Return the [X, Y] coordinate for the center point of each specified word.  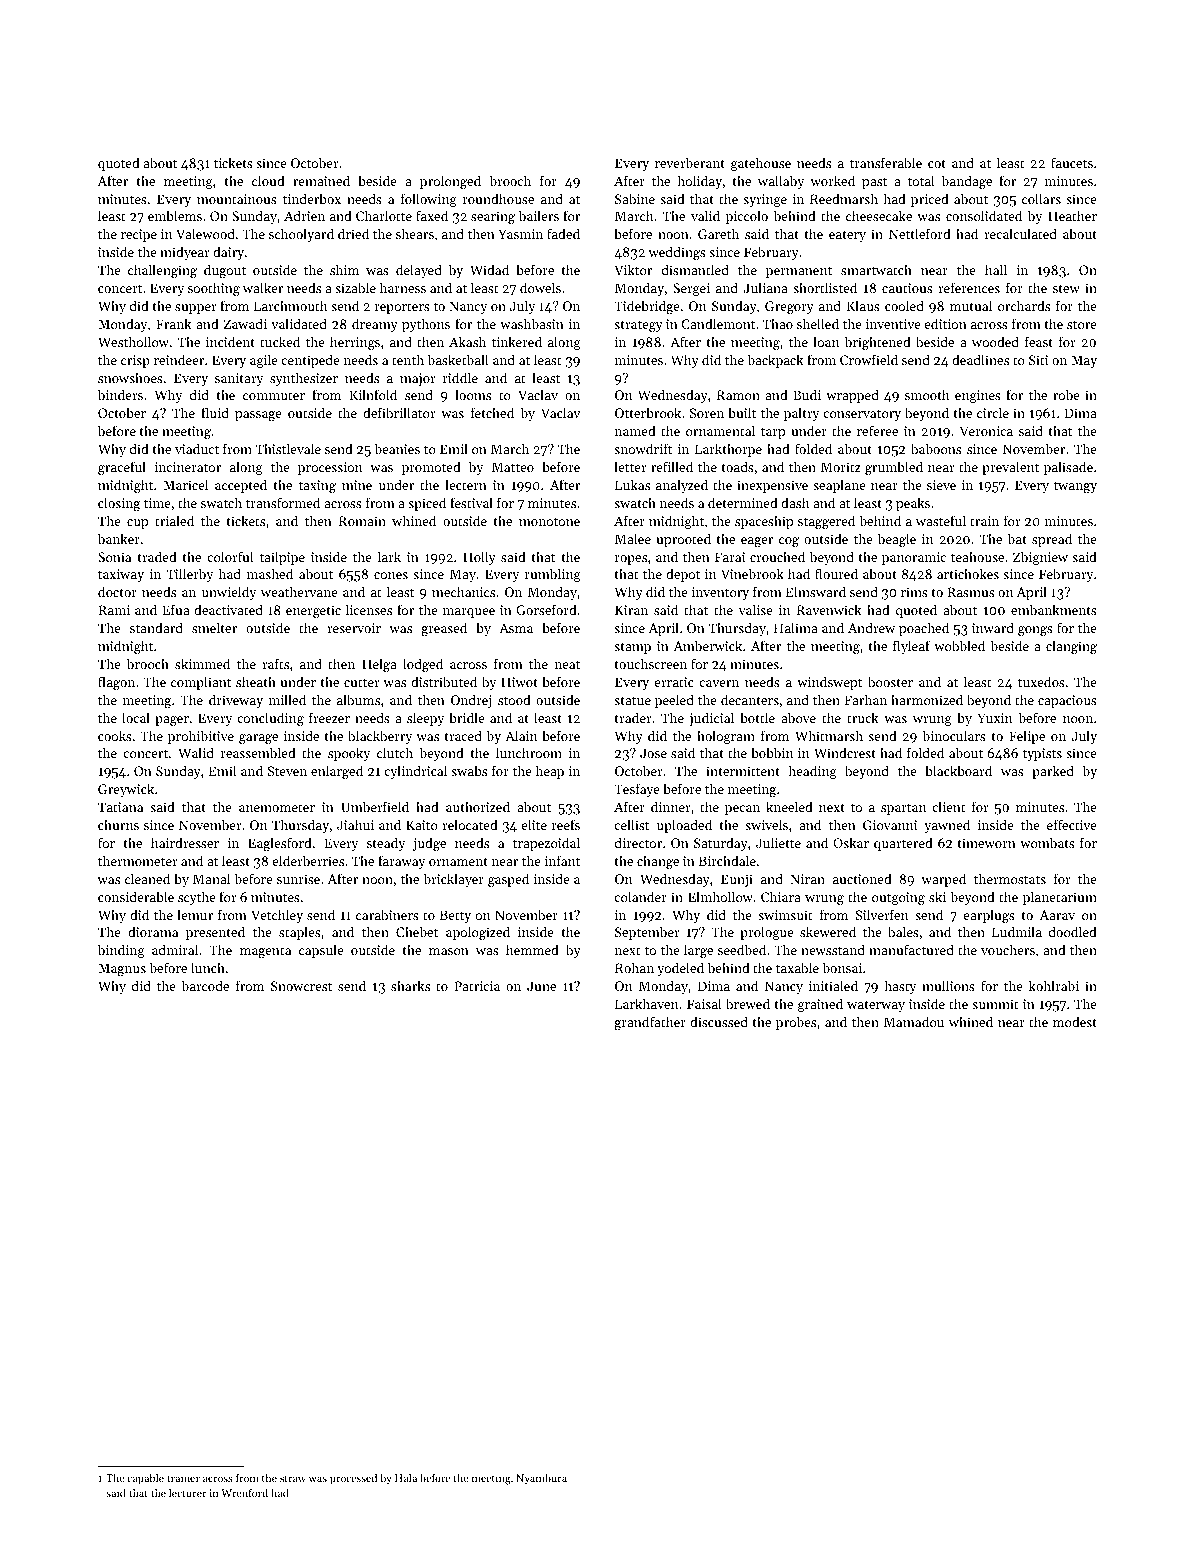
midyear [185, 253]
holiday [700, 182]
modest [1075, 1021]
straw [293, 1478]
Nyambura [541, 1479]
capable [145, 1479]
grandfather [650, 1023]
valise [756, 609]
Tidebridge [647, 307]
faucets [1072, 162]
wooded [995, 341]
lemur [195, 914]
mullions [948, 985]
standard [156, 627]
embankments [1054, 609]
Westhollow [133, 341]
